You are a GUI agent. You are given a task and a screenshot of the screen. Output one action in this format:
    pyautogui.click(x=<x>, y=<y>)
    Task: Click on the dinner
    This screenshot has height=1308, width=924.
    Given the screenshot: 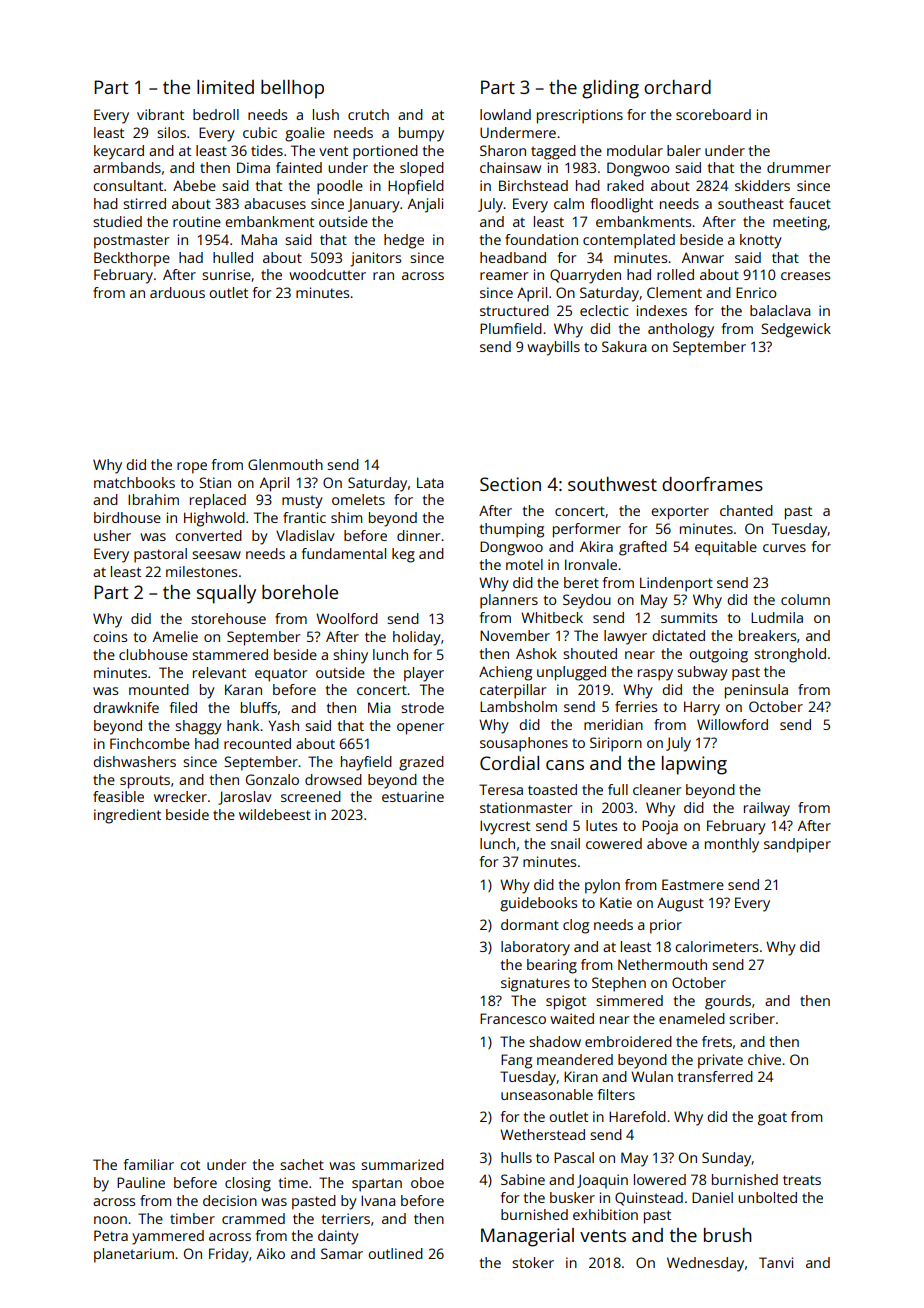 What is the action you would take?
    pyautogui.click(x=418, y=535)
